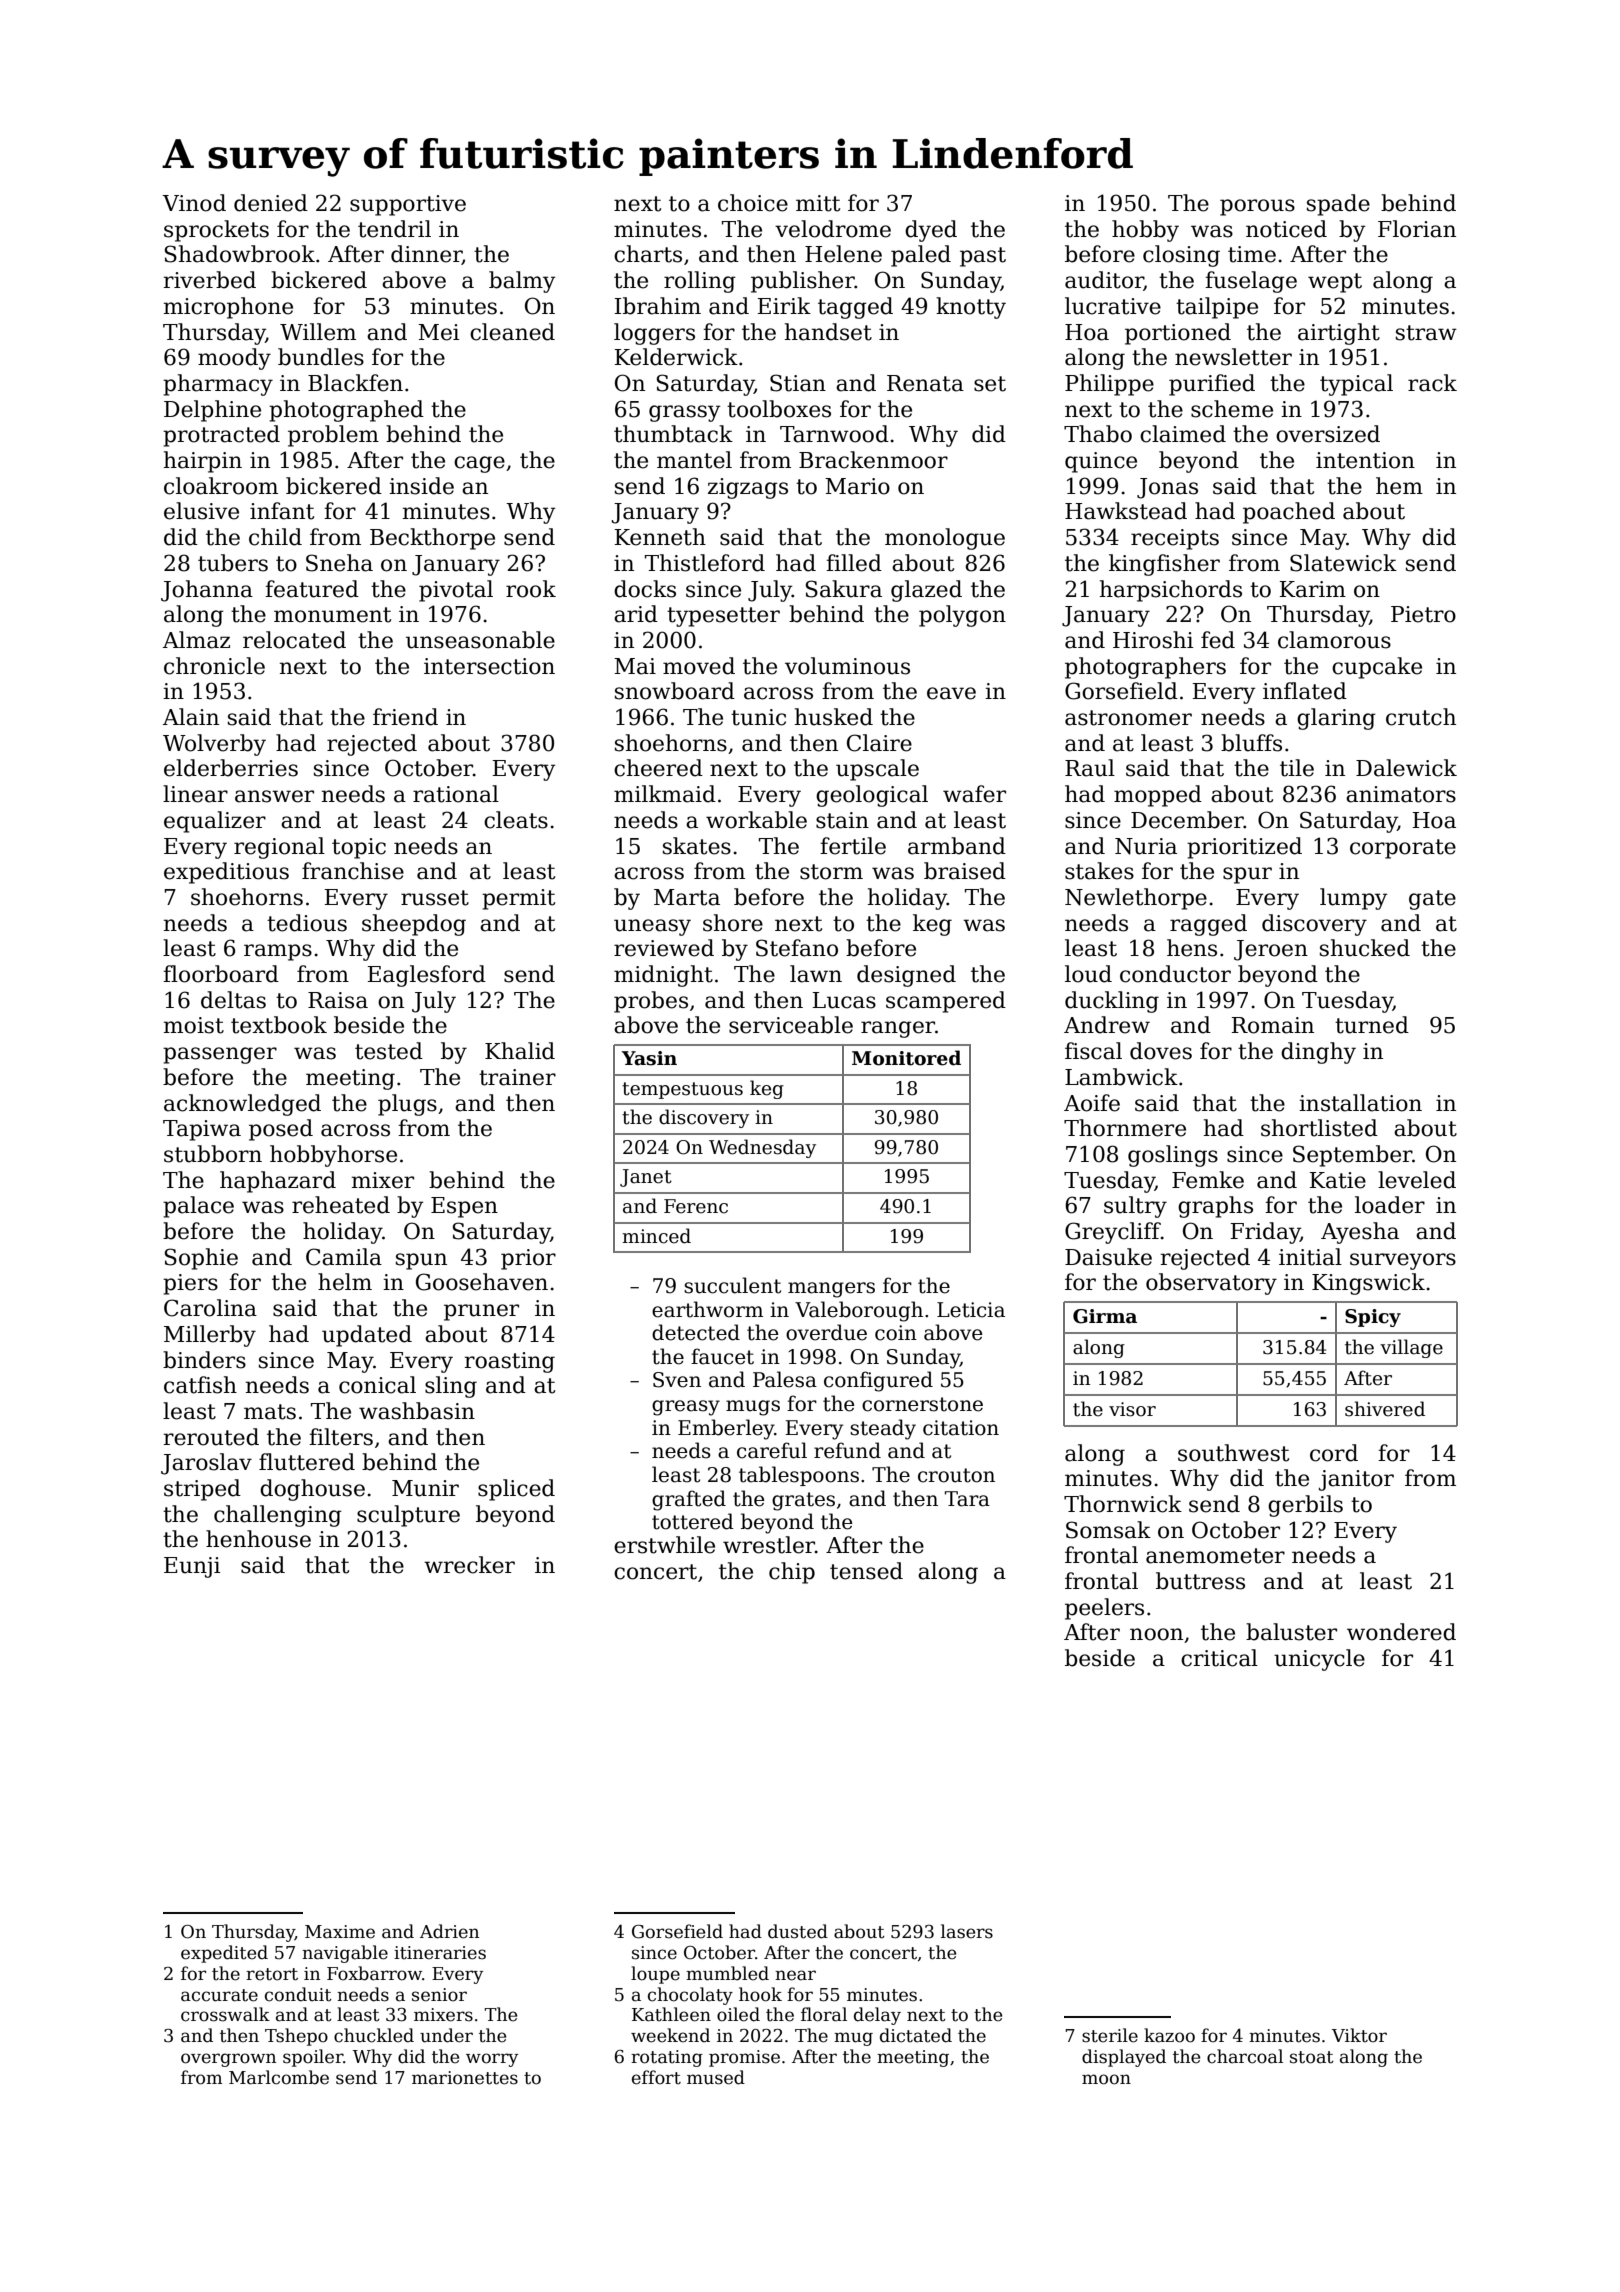 The height and width of the screenshot is (2292, 1620). What do you see at coordinates (971, 1310) in the screenshot?
I see `Leticia` at bounding box center [971, 1310].
